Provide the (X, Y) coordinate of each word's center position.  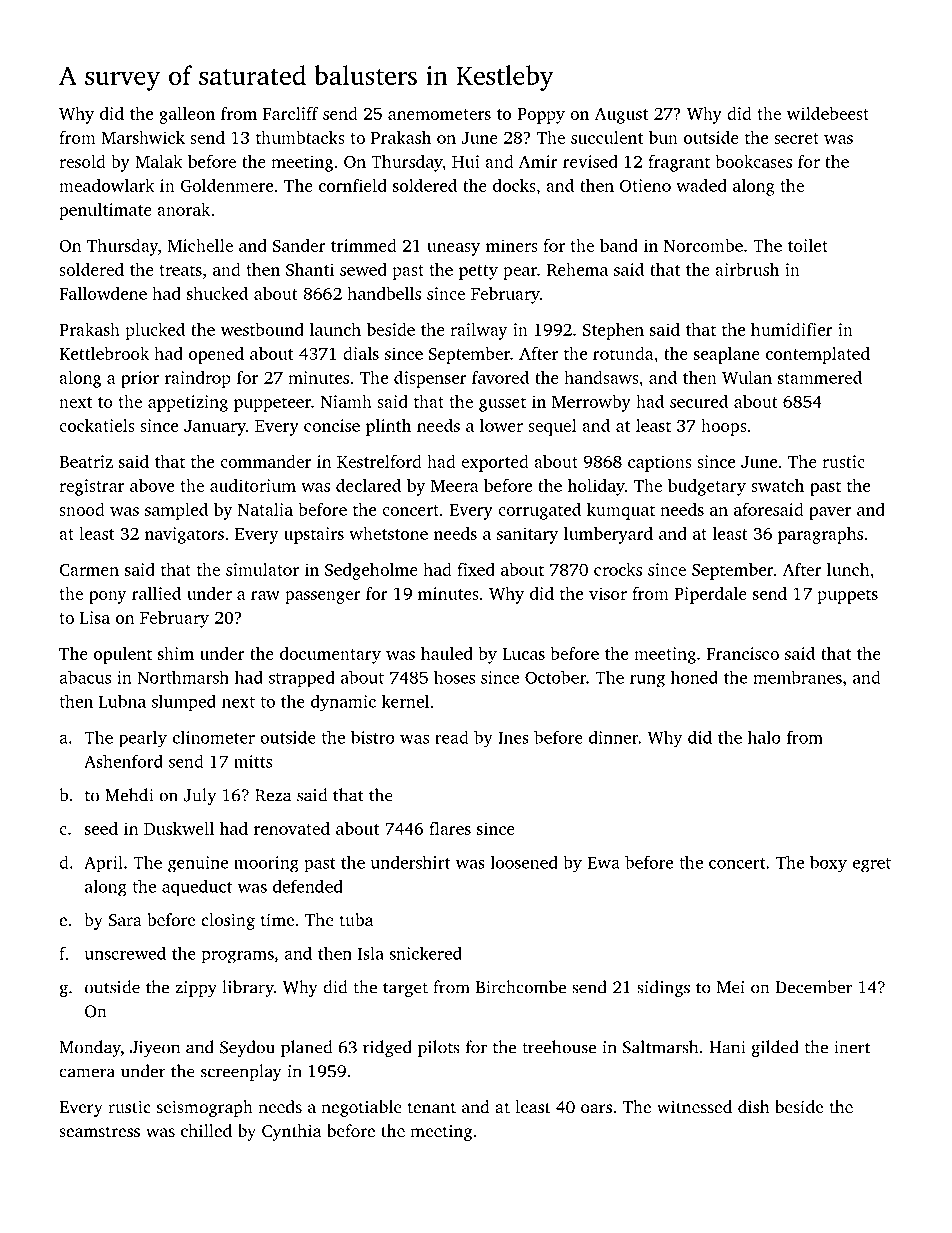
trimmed (364, 245)
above (152, 485)
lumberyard (608, 535)
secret (796, 138)
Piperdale (710, 595)
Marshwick (143, 137)
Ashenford (123, 761)
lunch (848, 569)
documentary (330, 655)
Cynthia (292, 1132)
